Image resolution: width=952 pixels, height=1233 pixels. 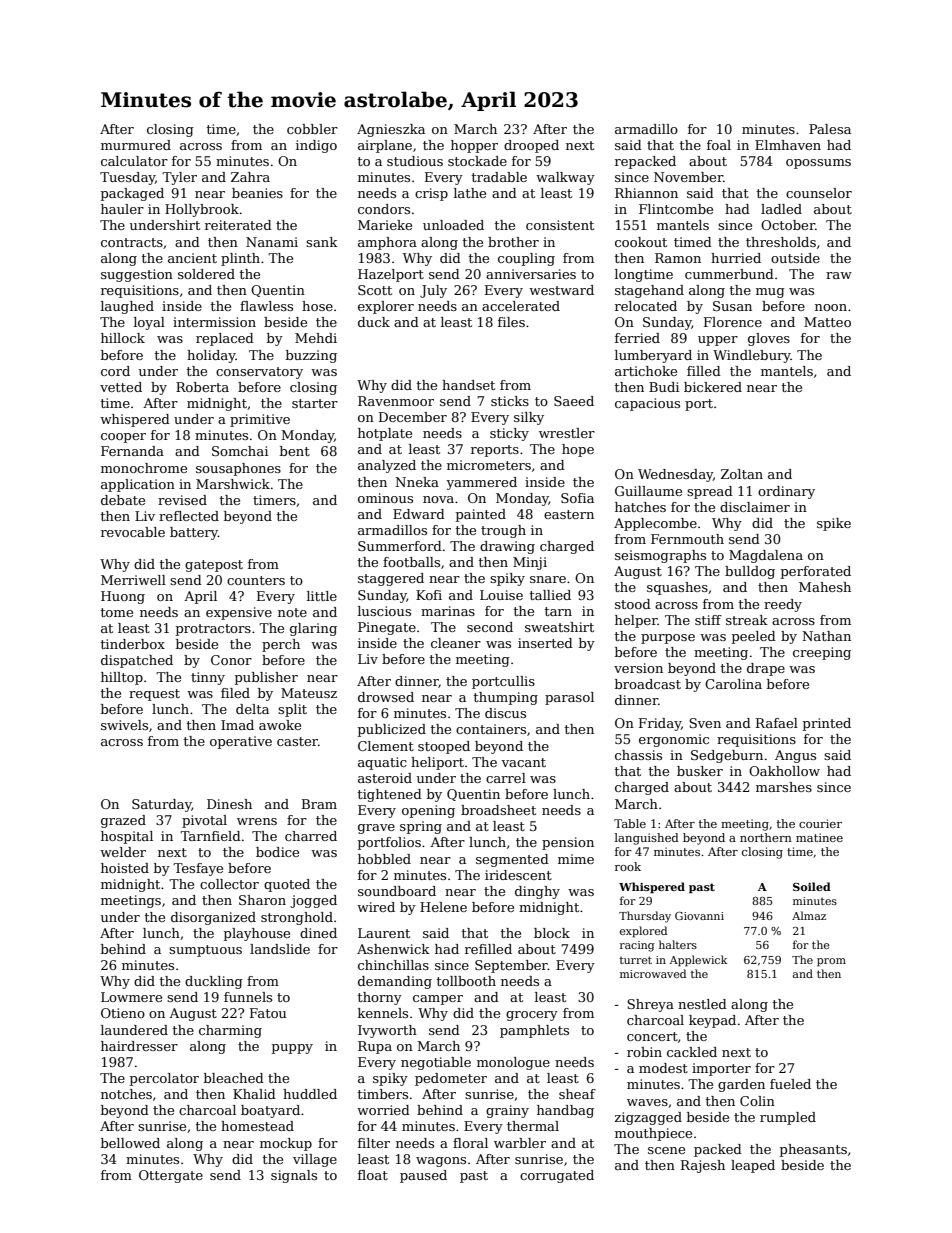 I want to click on murmured, so click(x=136, y=145).
